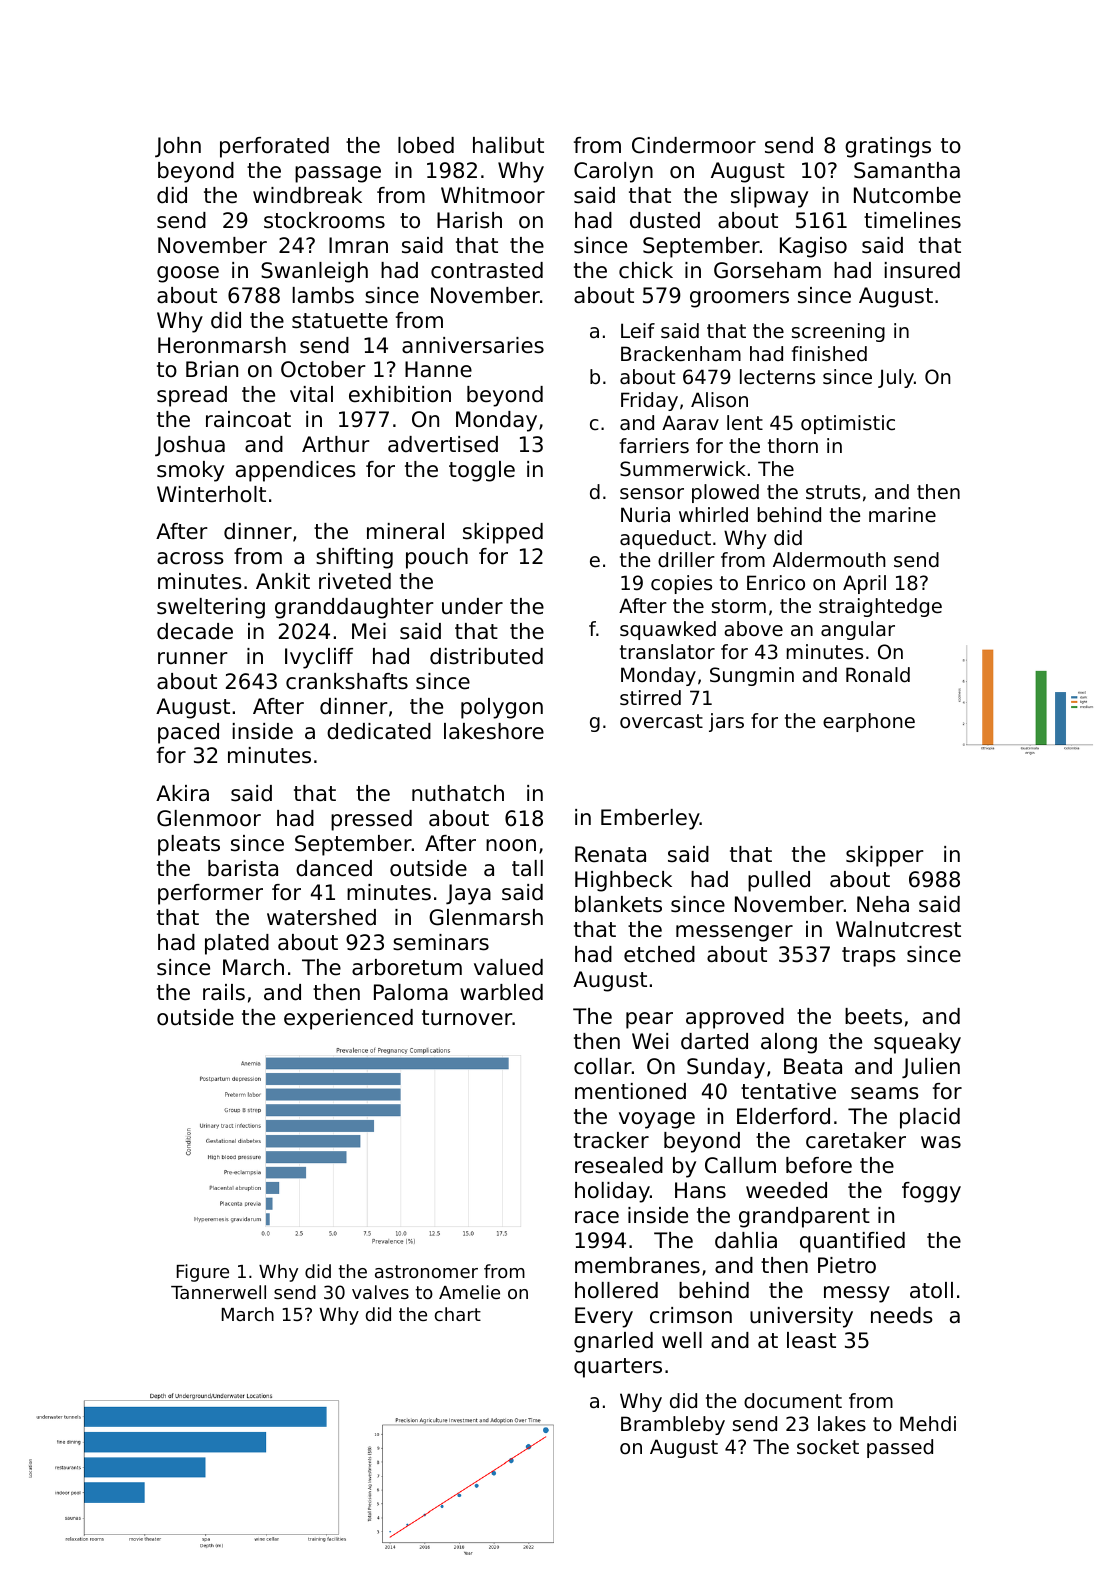 The image size is (1118, 1588). Describe the element at coordinates (829, 560) in the page. I see `Aldermouth` at that location.
